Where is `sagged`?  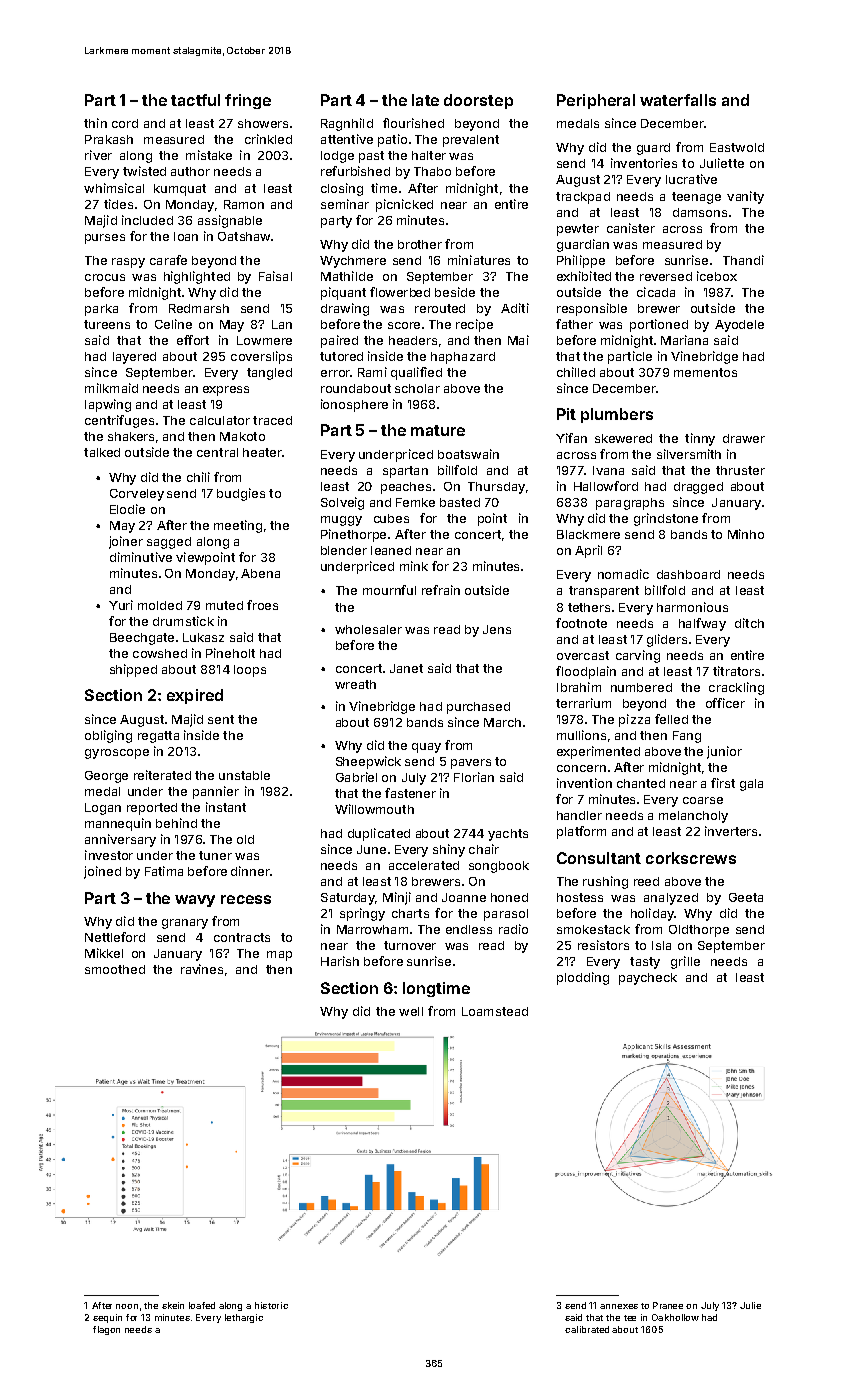 sagged is located at coordinates (169, 543).
